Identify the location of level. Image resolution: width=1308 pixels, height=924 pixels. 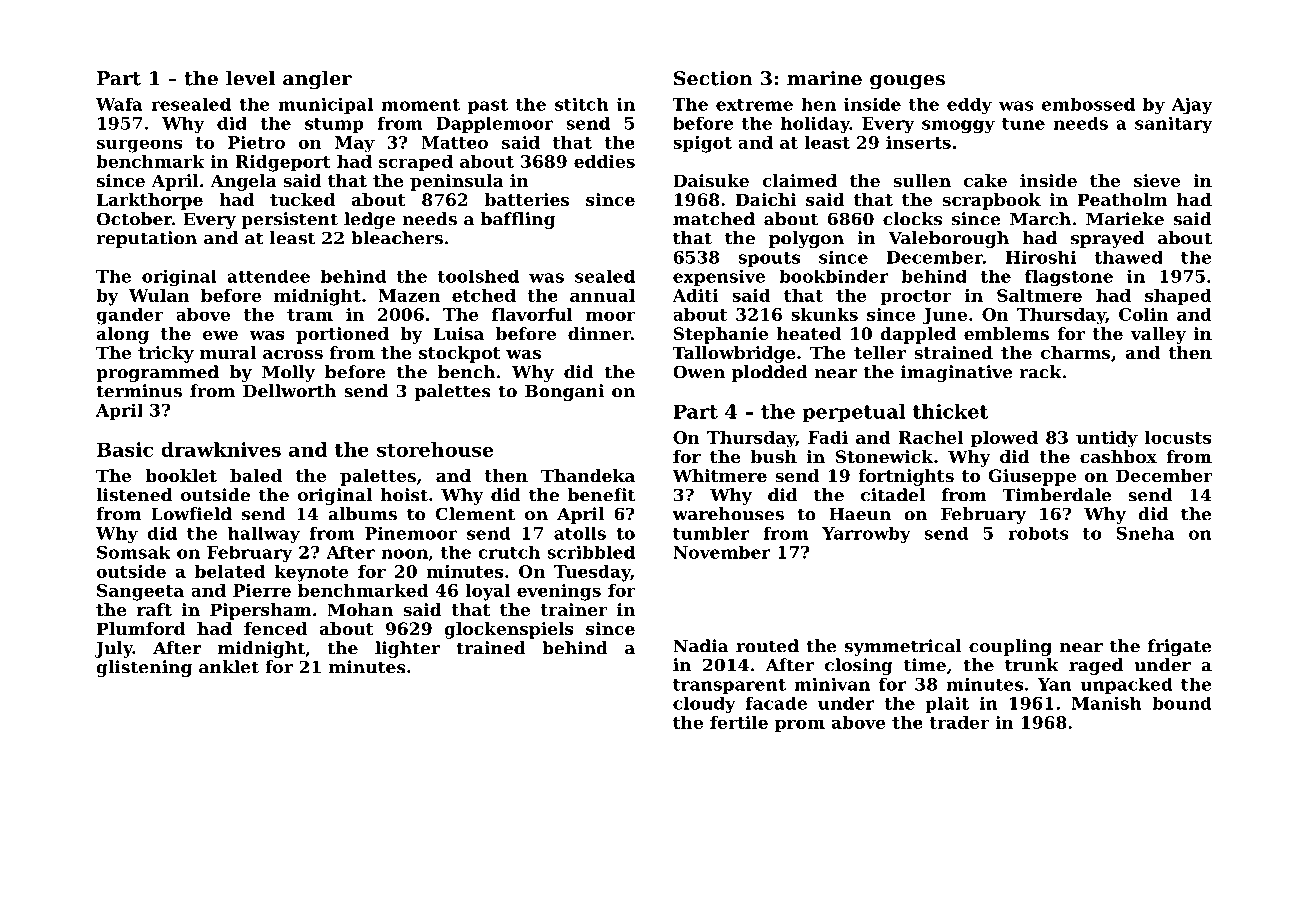
(250, 78).
